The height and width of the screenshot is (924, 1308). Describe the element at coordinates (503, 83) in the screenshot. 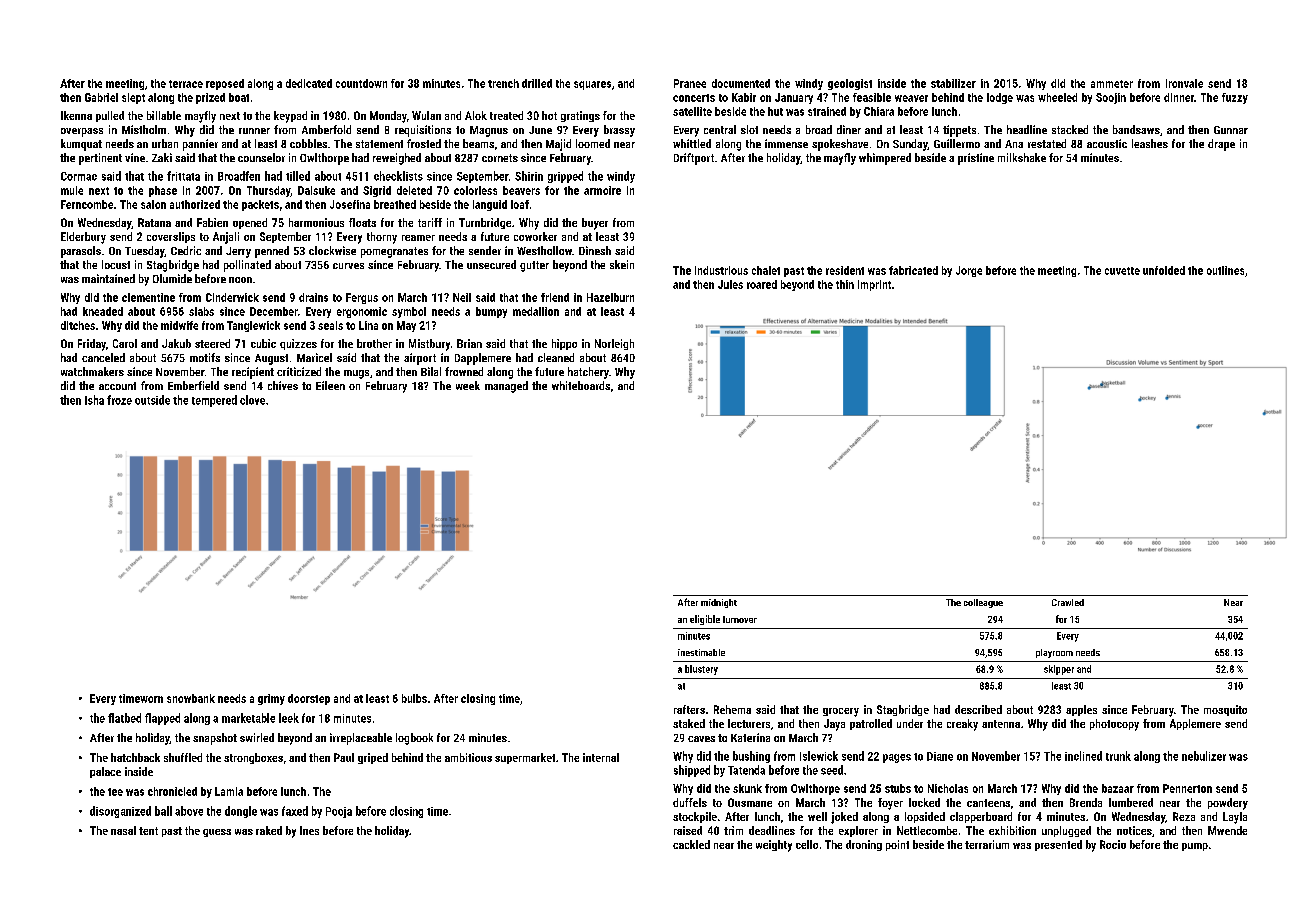

I see `trench` at that location.
